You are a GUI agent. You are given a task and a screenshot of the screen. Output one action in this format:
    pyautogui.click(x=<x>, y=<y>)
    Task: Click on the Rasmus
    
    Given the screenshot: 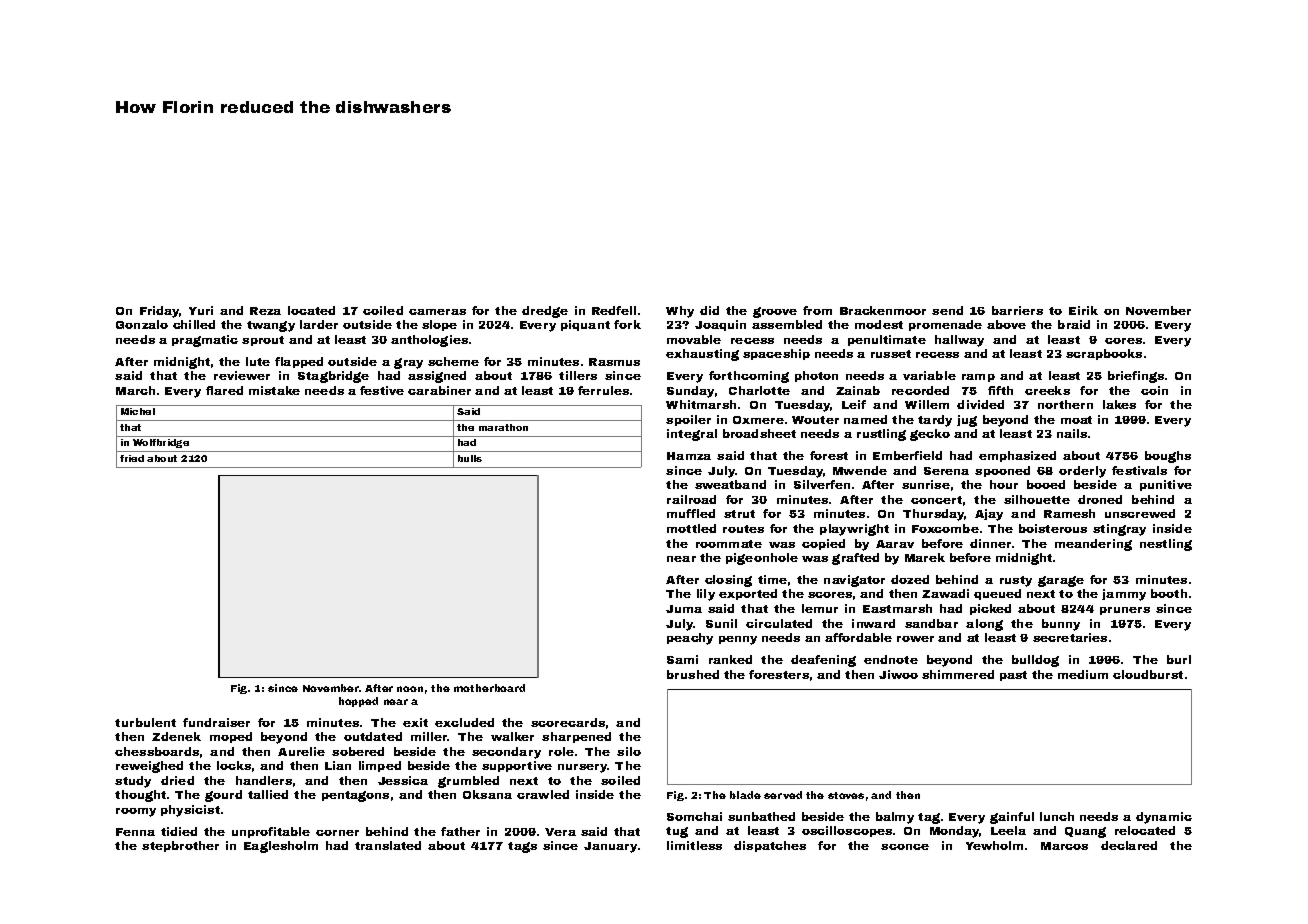 What is the action you would take?
    pyautogui.click(x=614, y=362)
